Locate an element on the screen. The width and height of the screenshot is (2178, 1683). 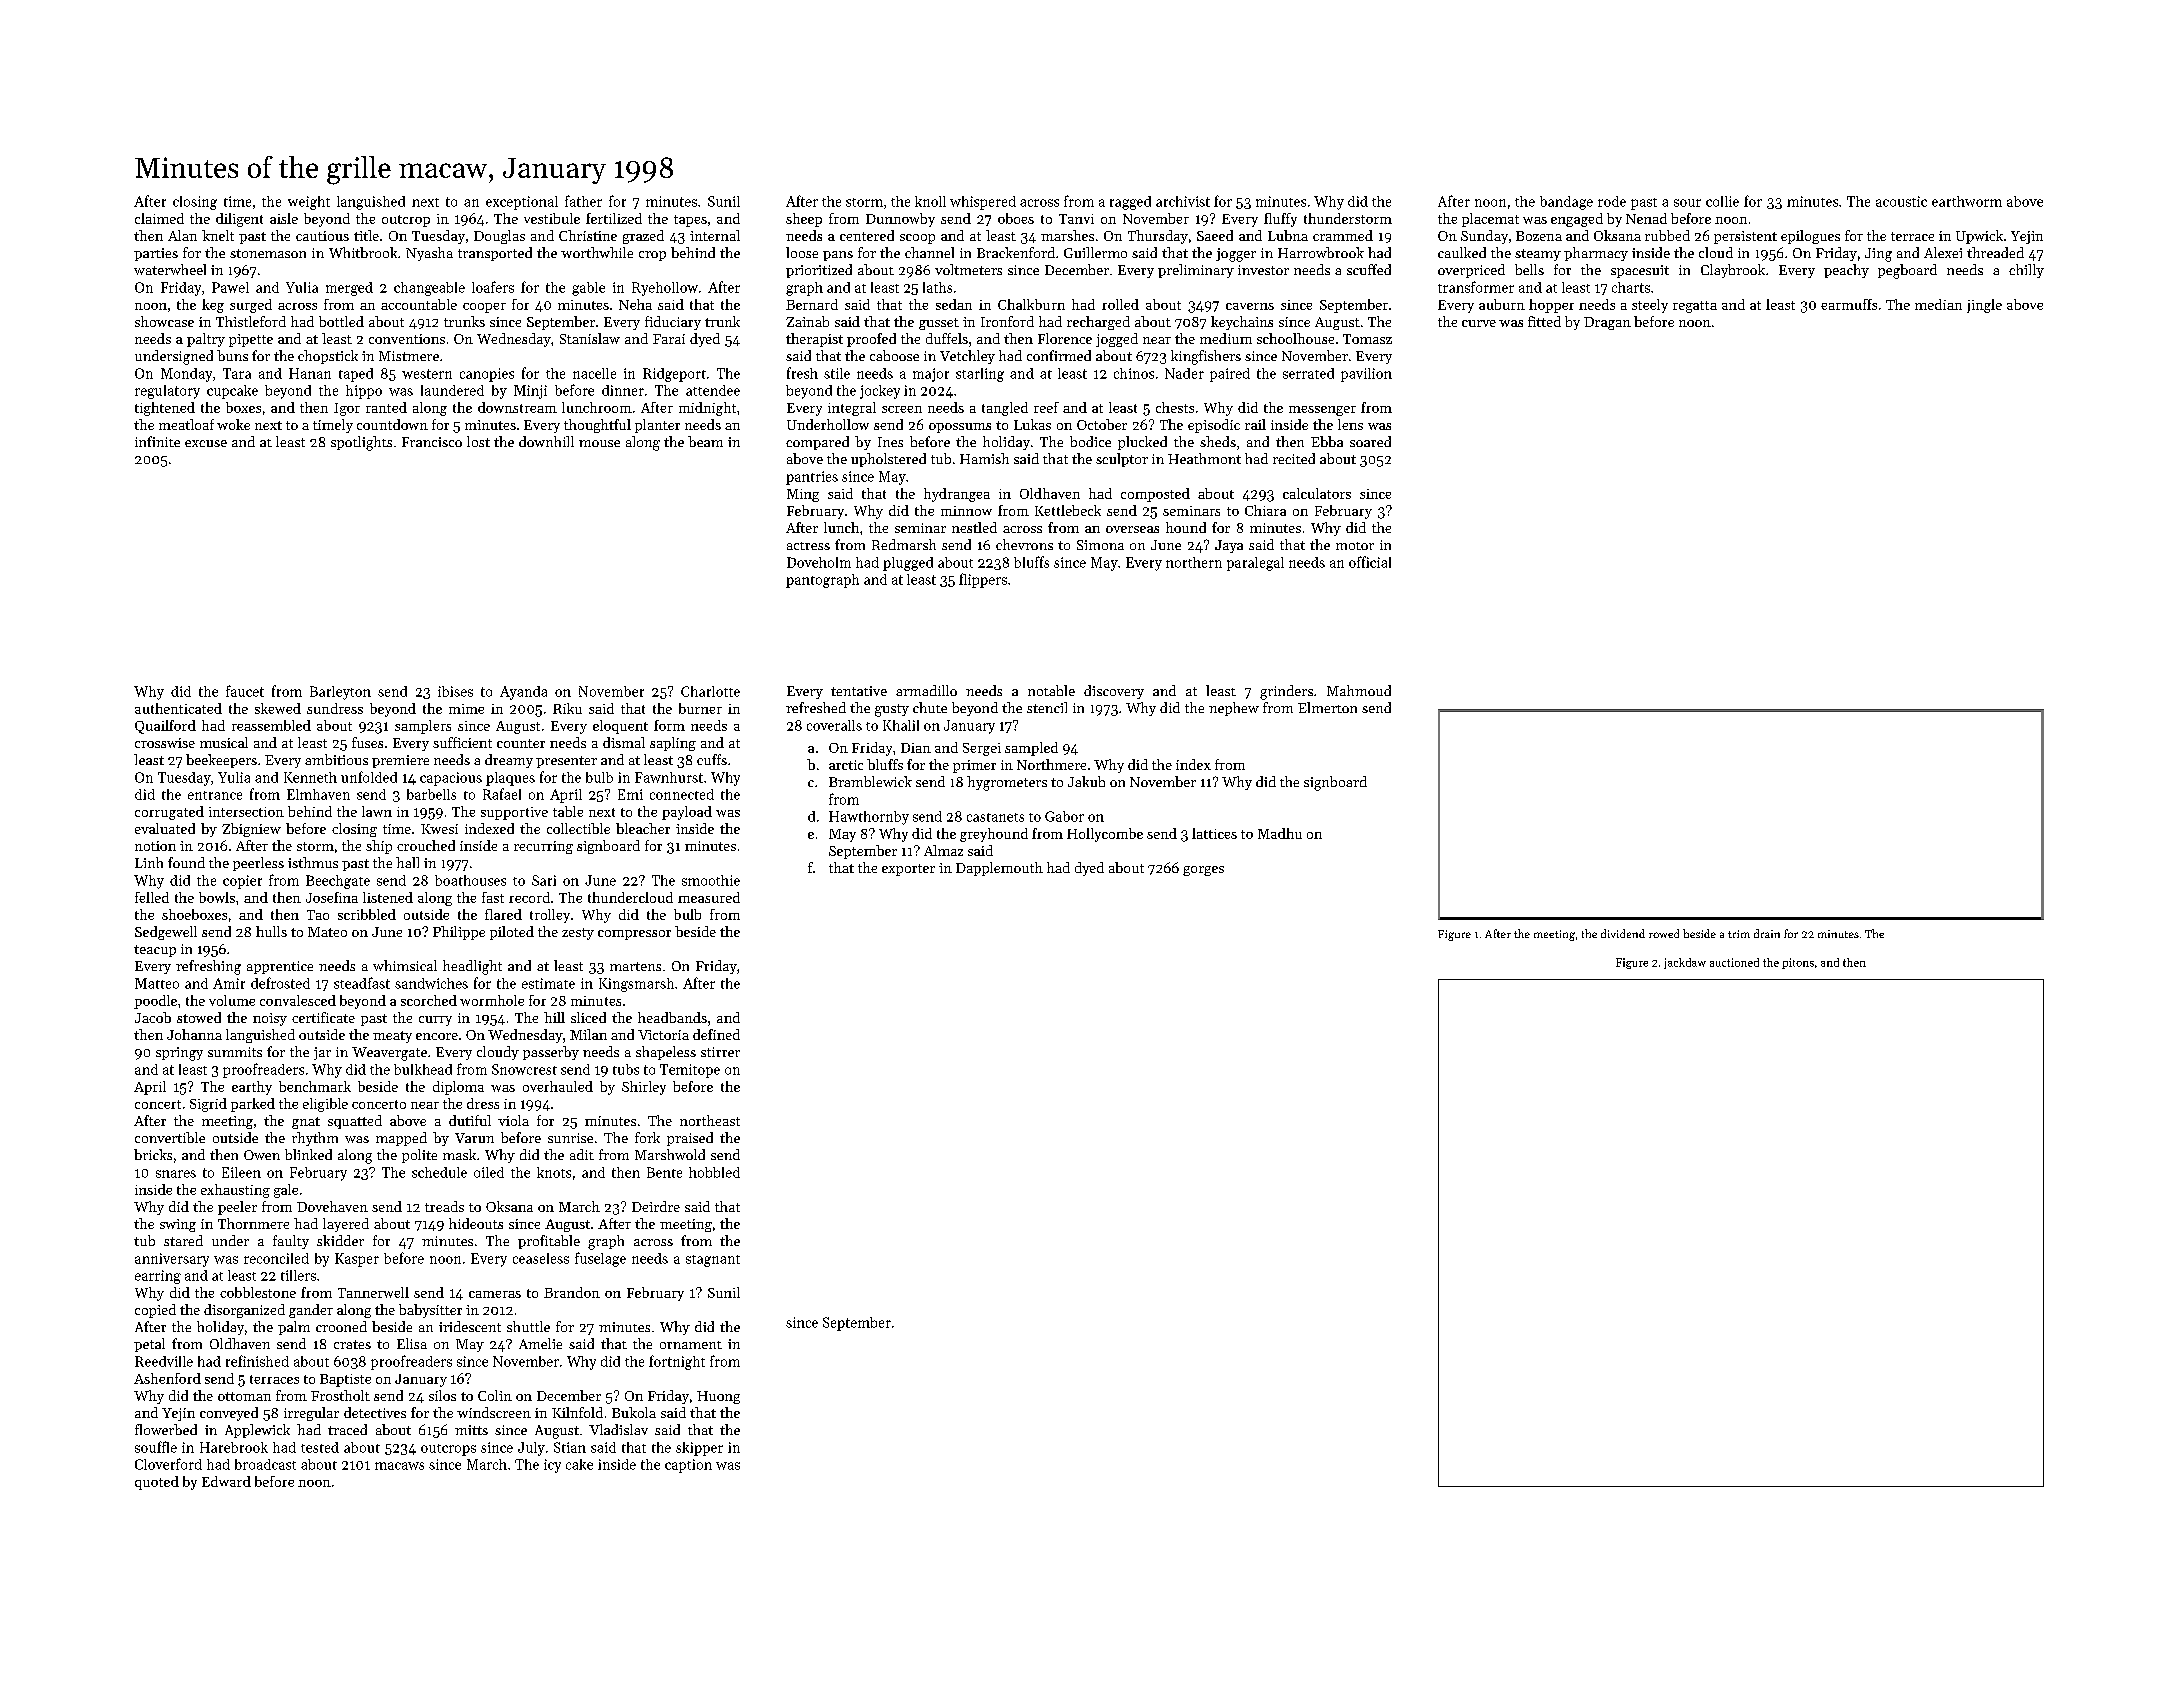
exporter is located at coordinates (908, 870).
